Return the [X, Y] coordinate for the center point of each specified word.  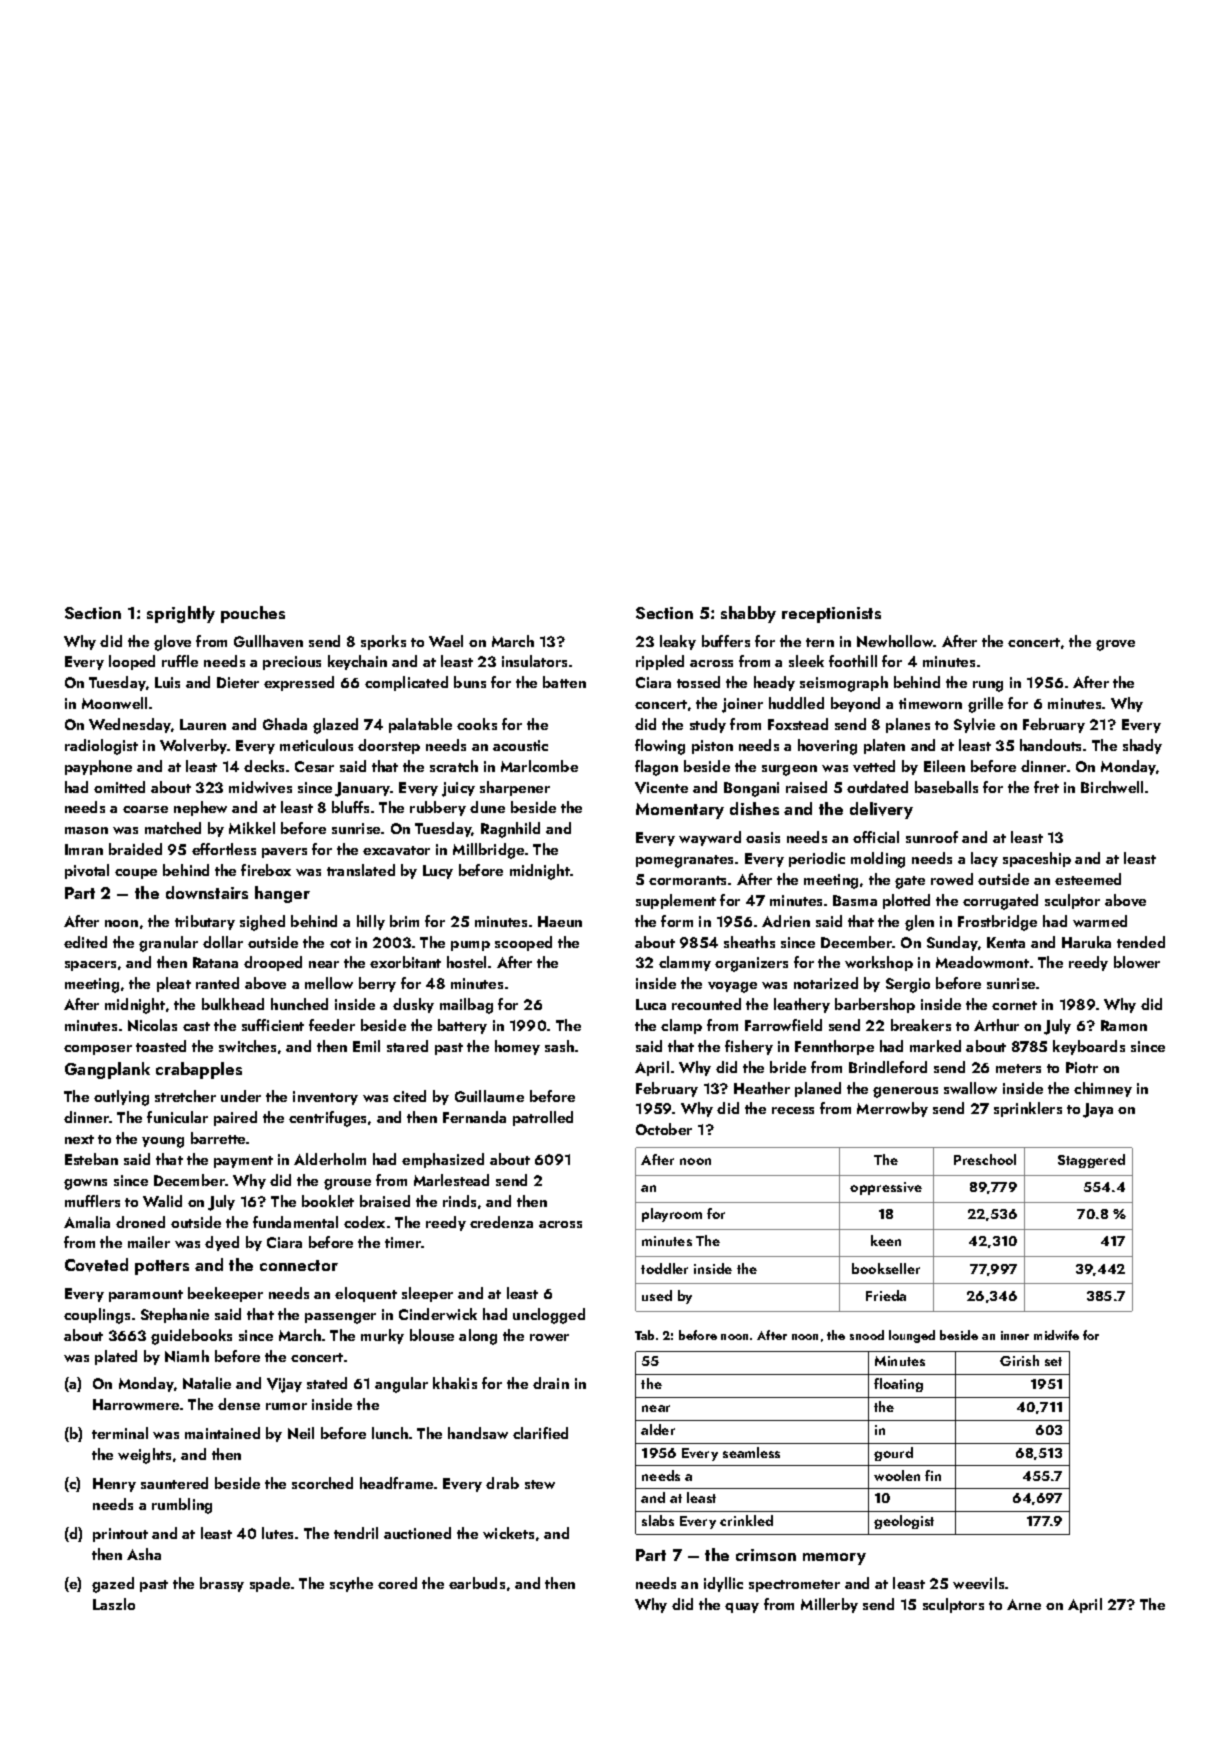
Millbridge [488, 851]
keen [886, 1240]
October [664, 1129]
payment [243, 1162]
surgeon [789, 770]
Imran [84, 849]
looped [132, 662]
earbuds [477, 1583]
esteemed [1088, 879]
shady [1142, 746]
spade [270, 1584]
